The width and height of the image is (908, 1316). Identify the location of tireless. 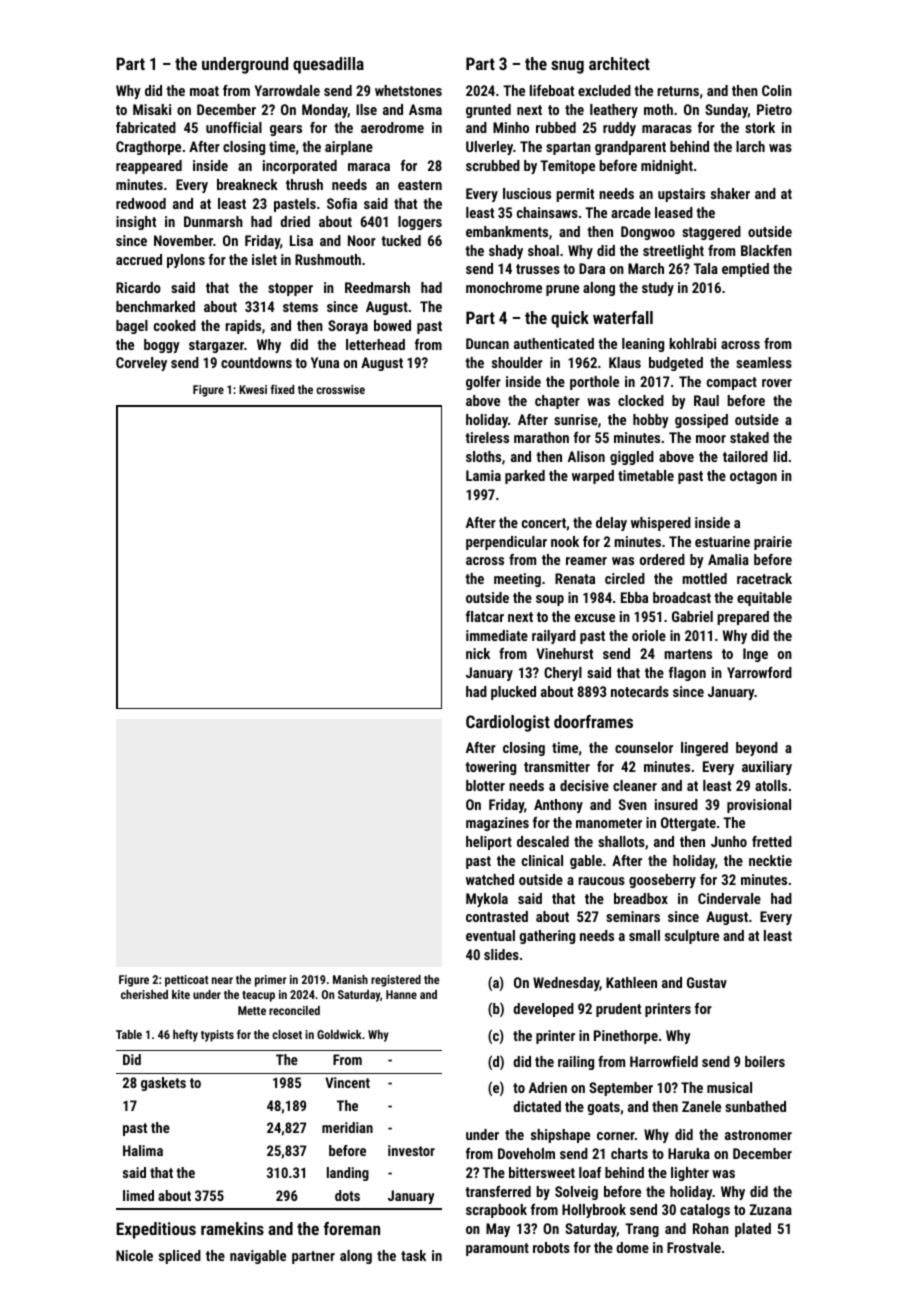
(487, 437).
